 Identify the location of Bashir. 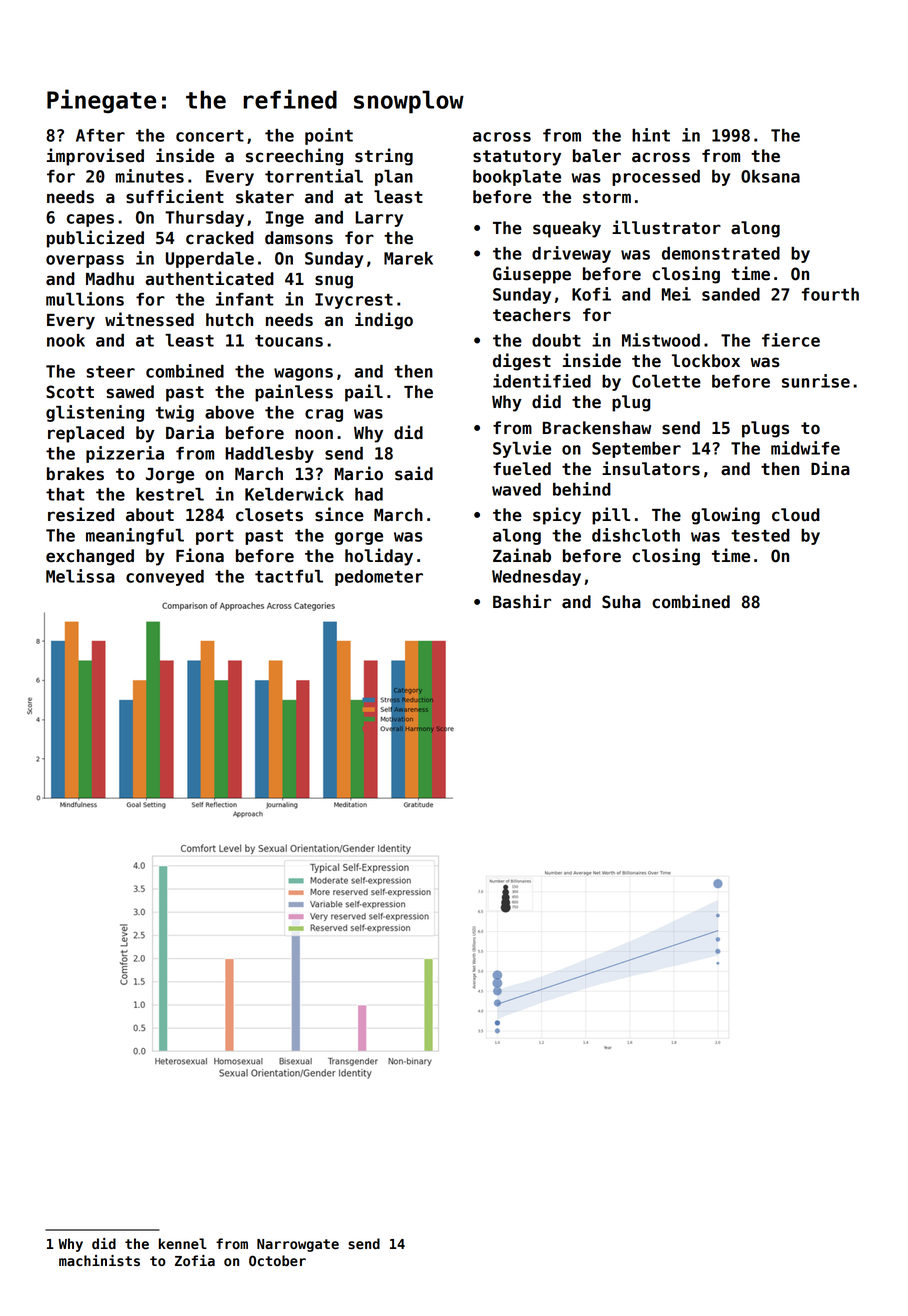
(522, 601).
